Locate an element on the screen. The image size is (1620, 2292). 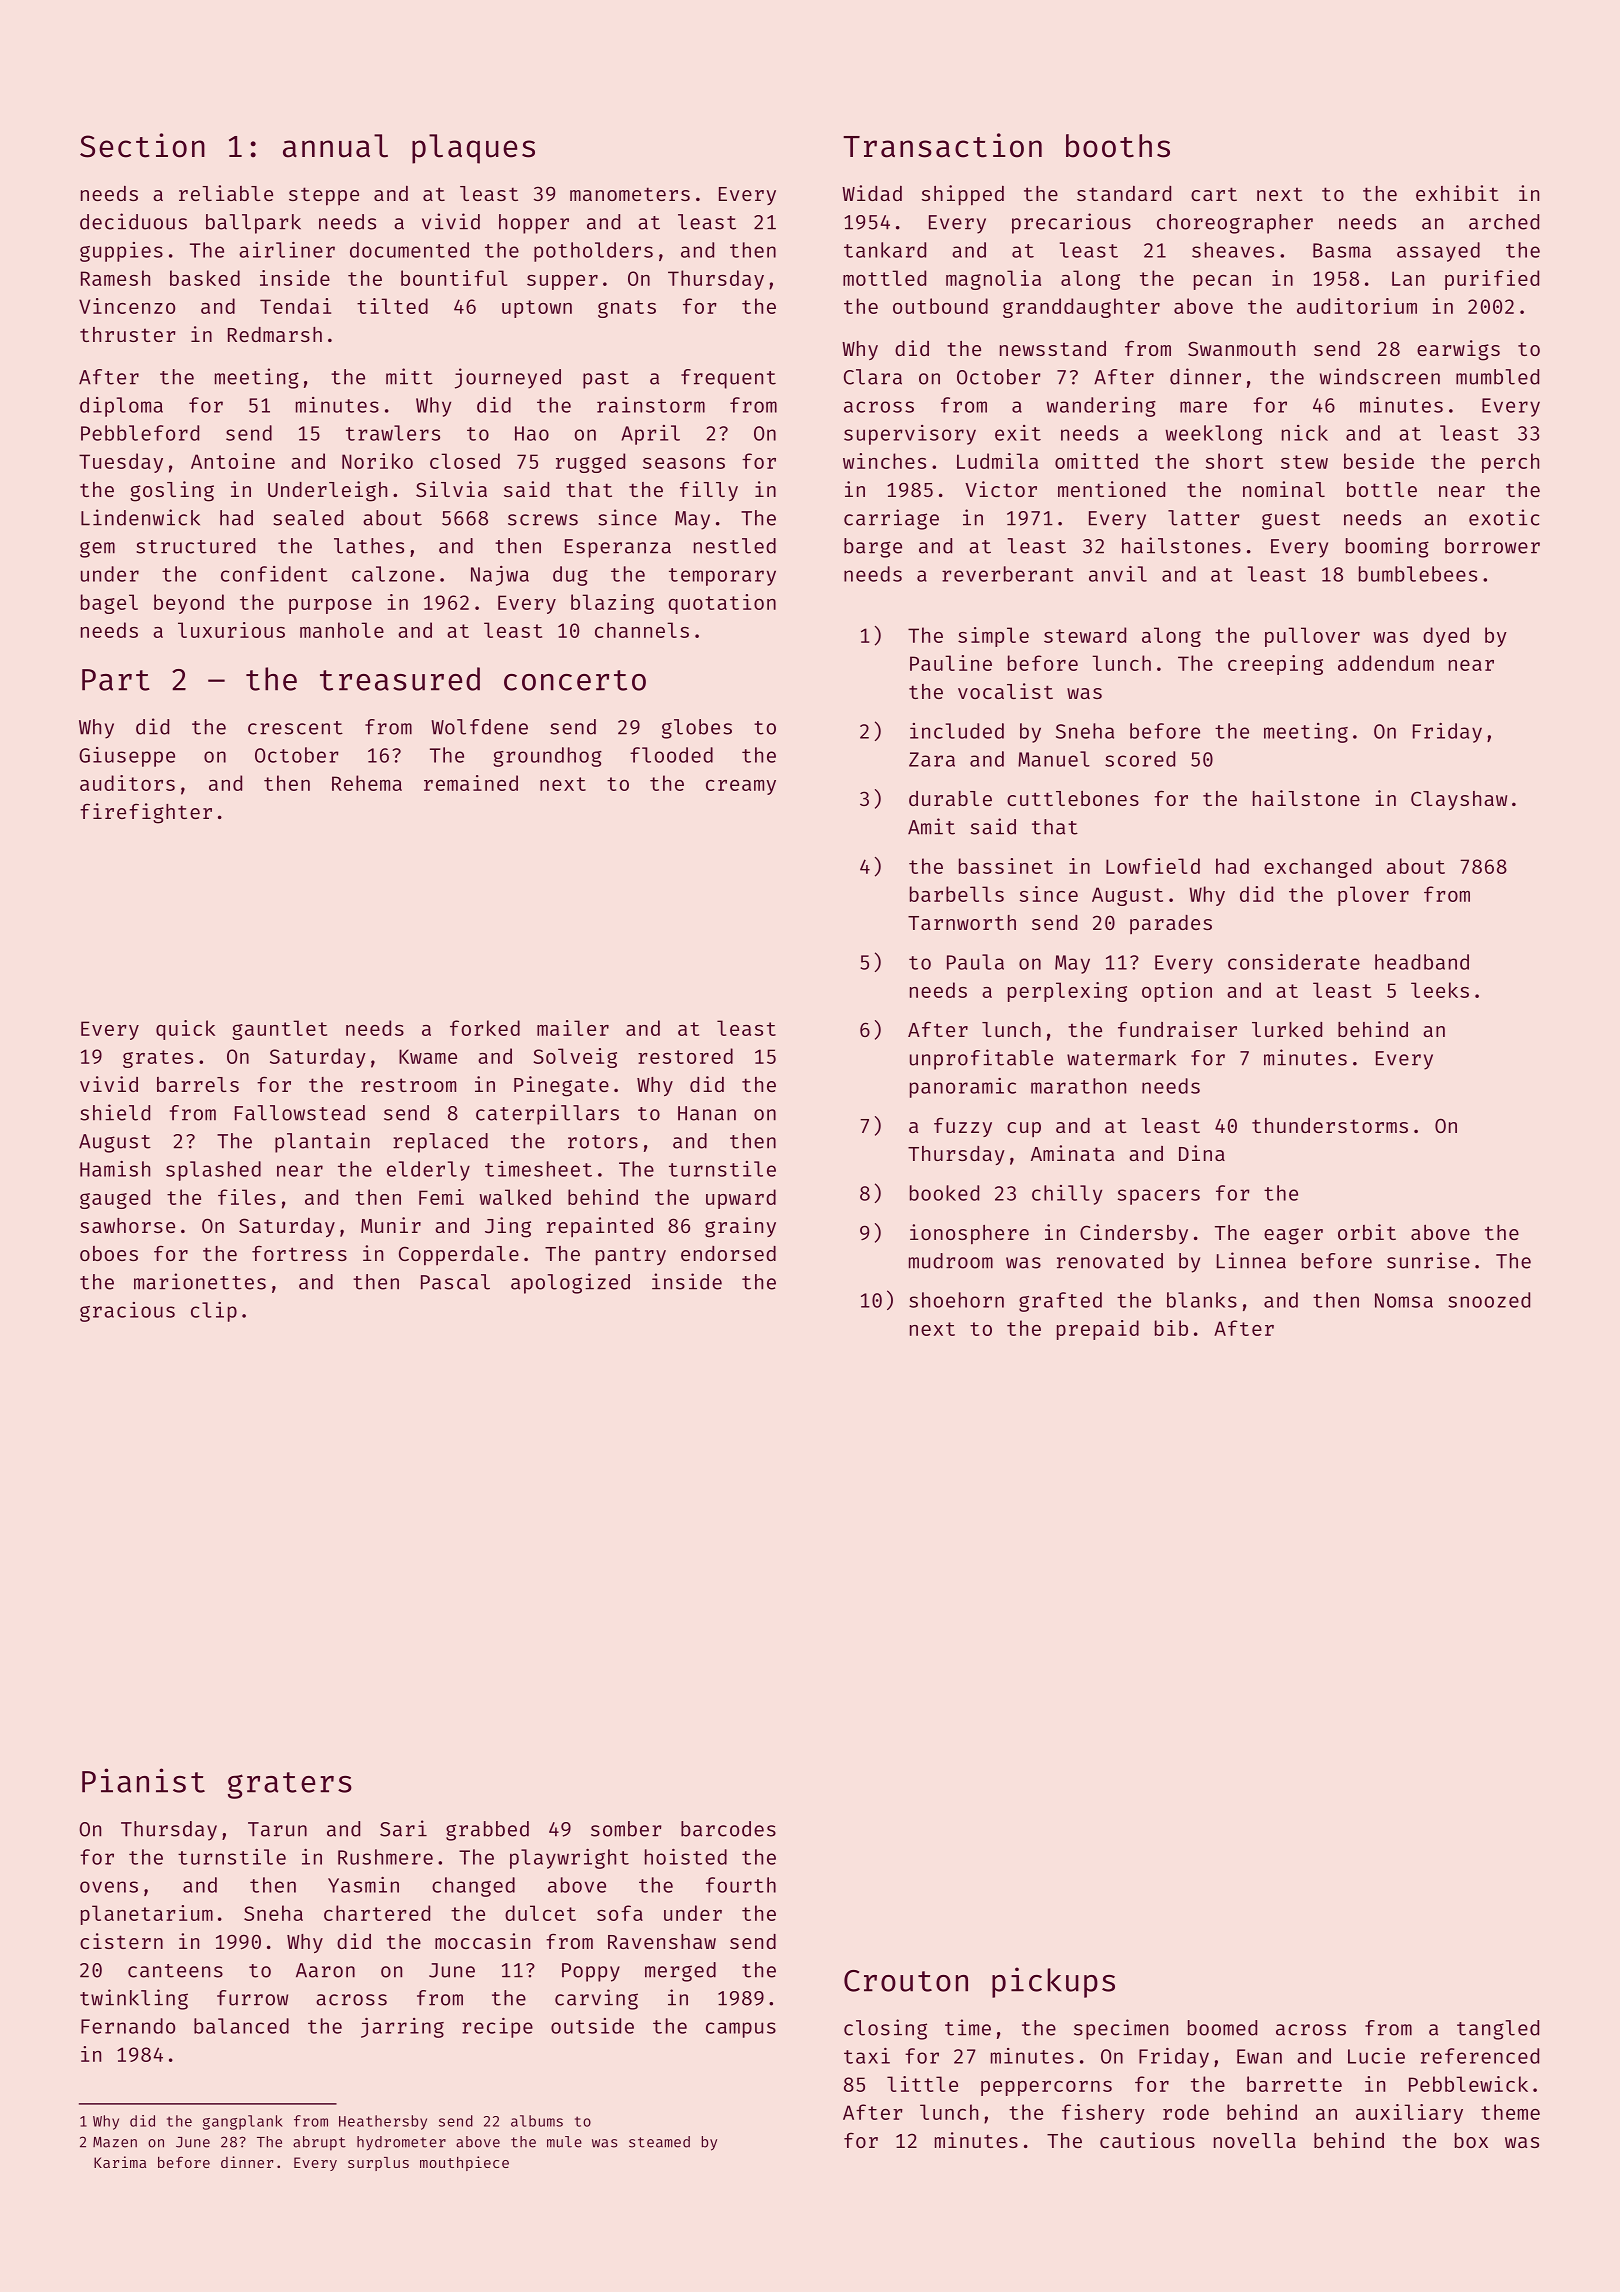
plaques is located at coordinates (473, 149).
